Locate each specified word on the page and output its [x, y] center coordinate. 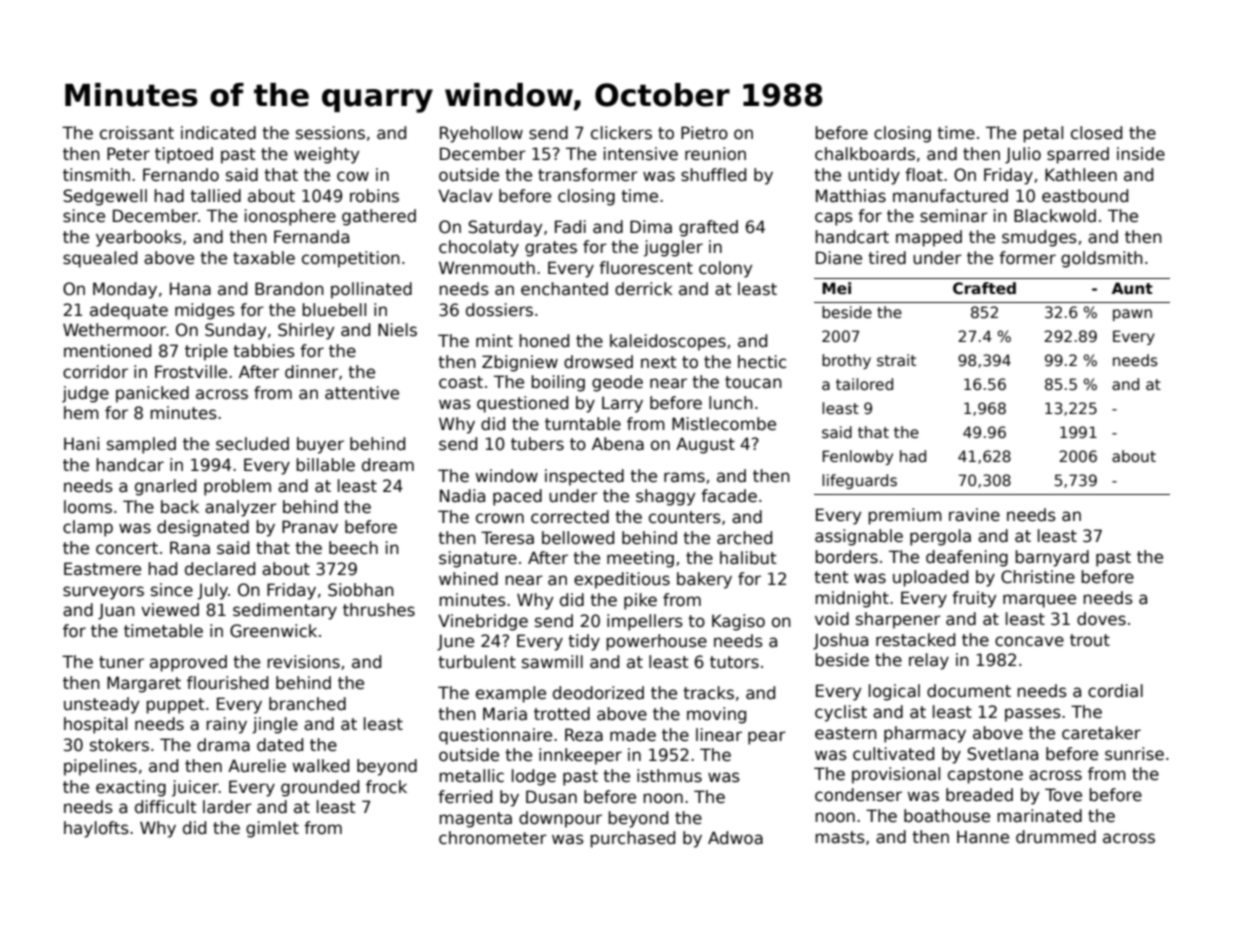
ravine [974, 515]
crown [500, 518]
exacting [131, 788]
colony [725, 269]
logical [894, 692]
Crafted [984, 288]
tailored [864, 384]
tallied [215, 196]
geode [617, 383]
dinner [311, 372]
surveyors [103, 593]
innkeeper [580, 756]
